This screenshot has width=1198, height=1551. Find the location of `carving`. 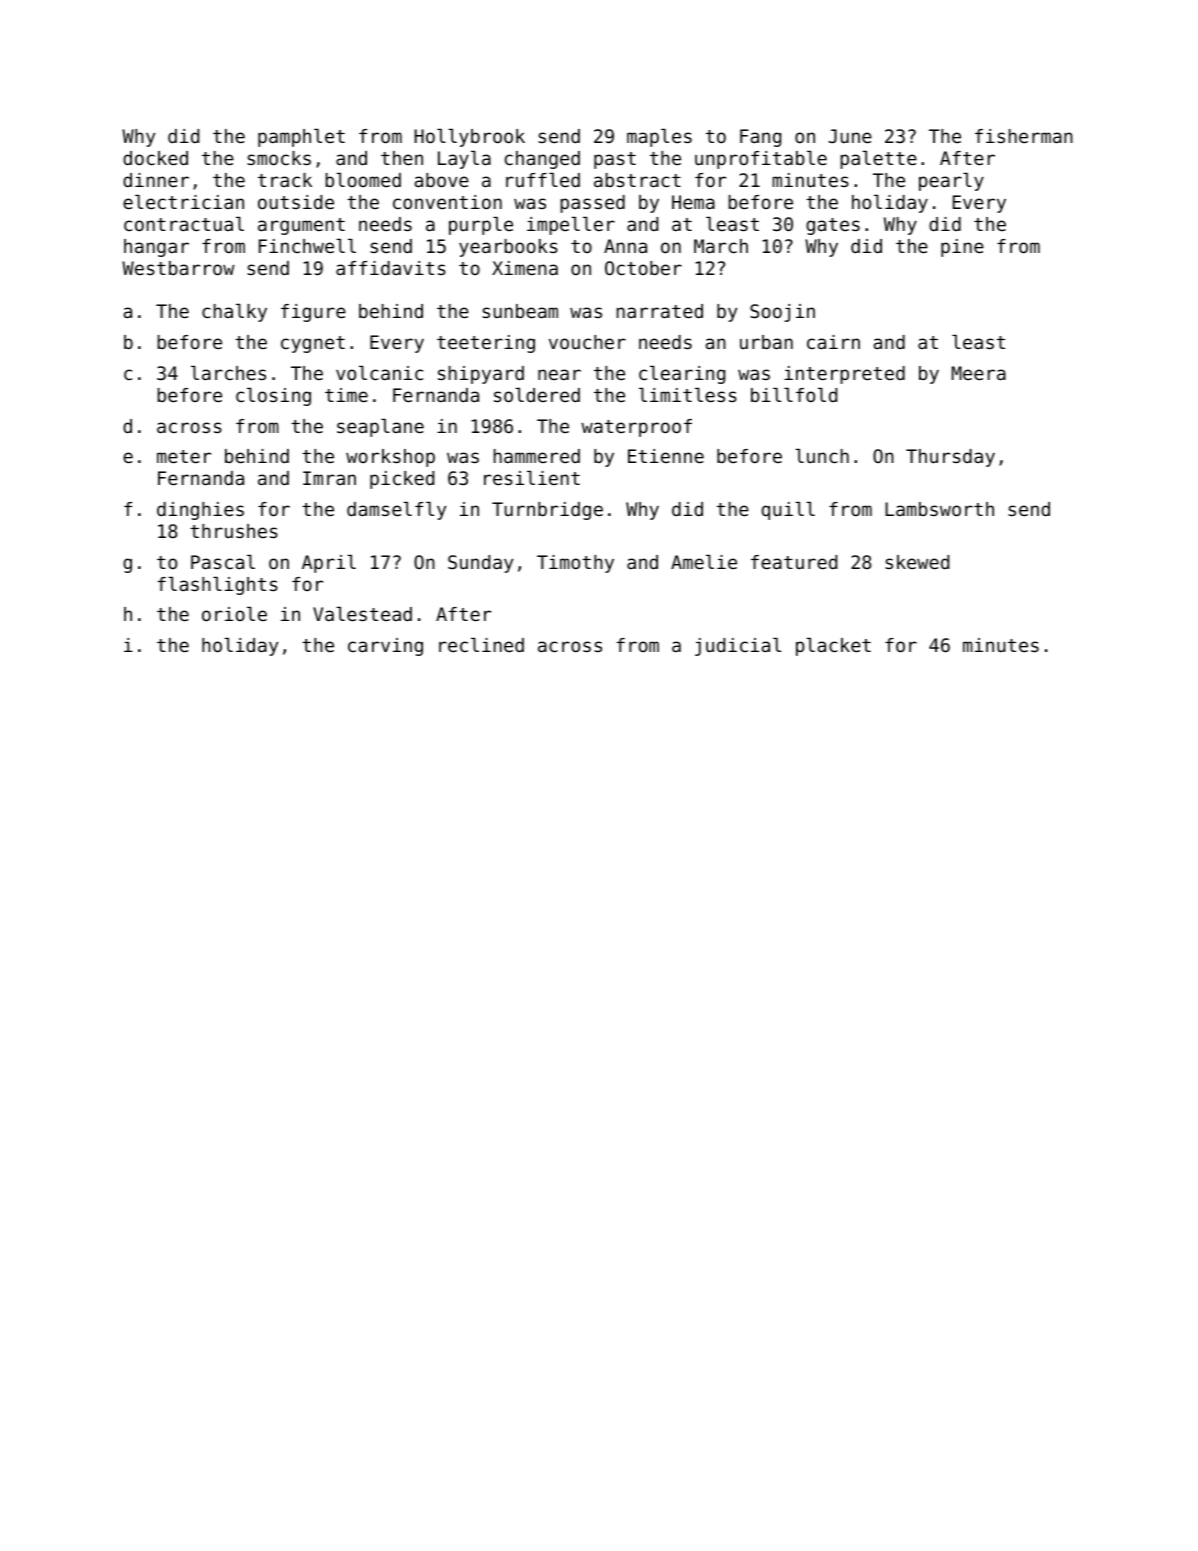

carving is located at coordinates (385, 647).
